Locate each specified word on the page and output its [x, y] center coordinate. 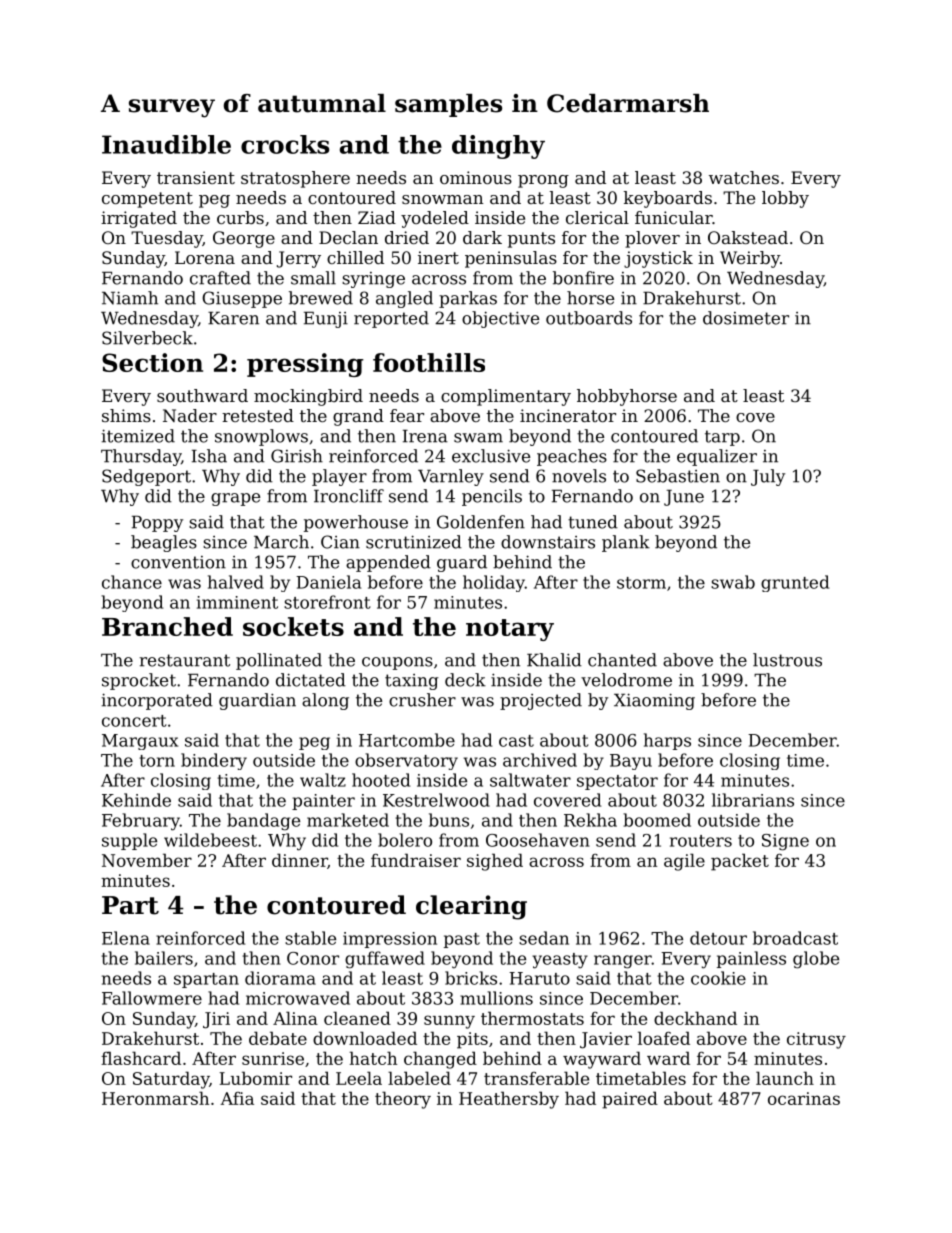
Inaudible [166, 144]
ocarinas [804, 1098]
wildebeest [210, 840]
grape [235, 499]
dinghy [498, 147]
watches [744, 177]
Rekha [590, 820]
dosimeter [746, 318]
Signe [785, 842]
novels [579, 476]
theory [403, 1100]
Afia [237, 1098]
